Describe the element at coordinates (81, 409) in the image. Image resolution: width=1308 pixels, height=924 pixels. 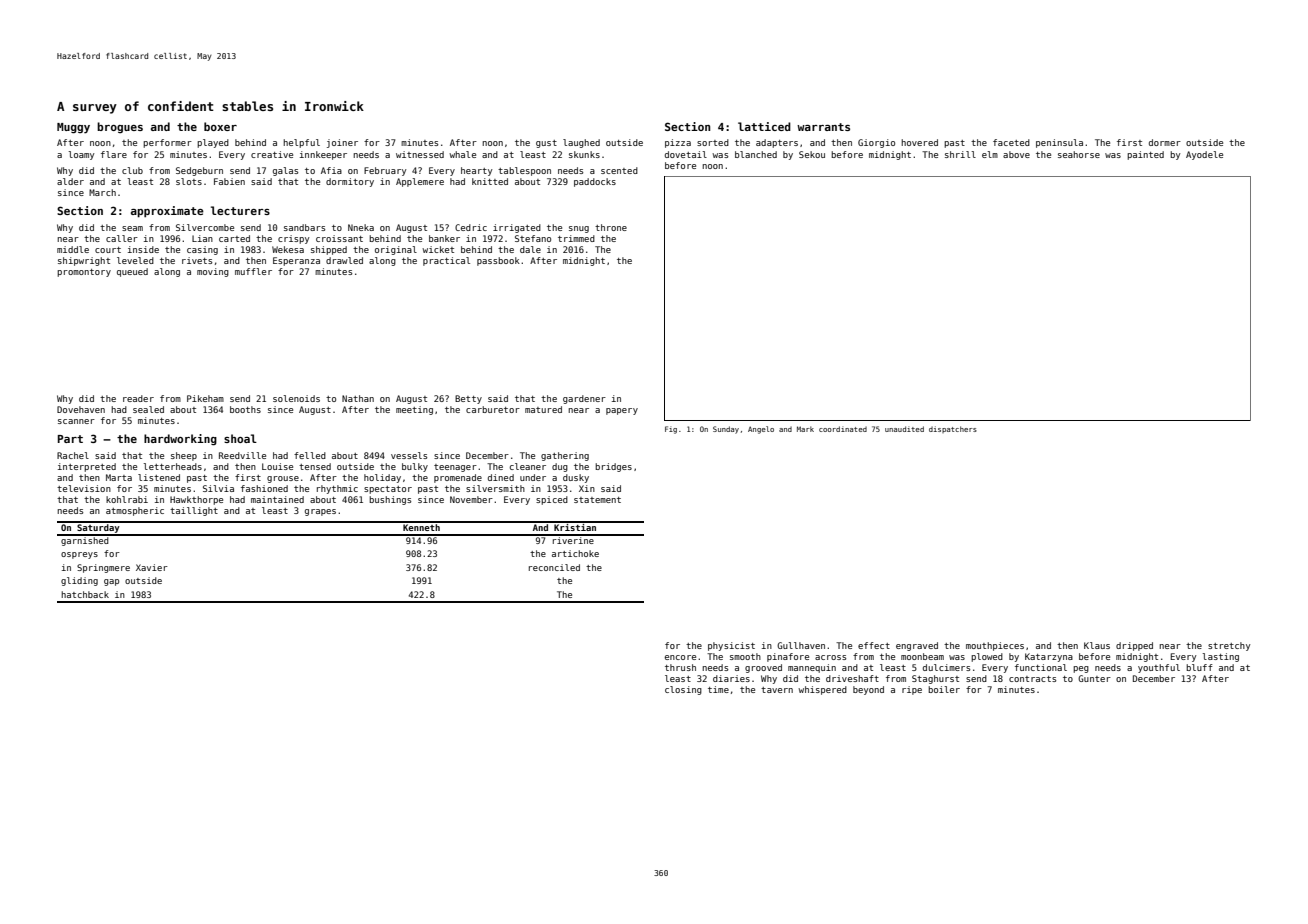
I see `Dovehaven` at that location.
